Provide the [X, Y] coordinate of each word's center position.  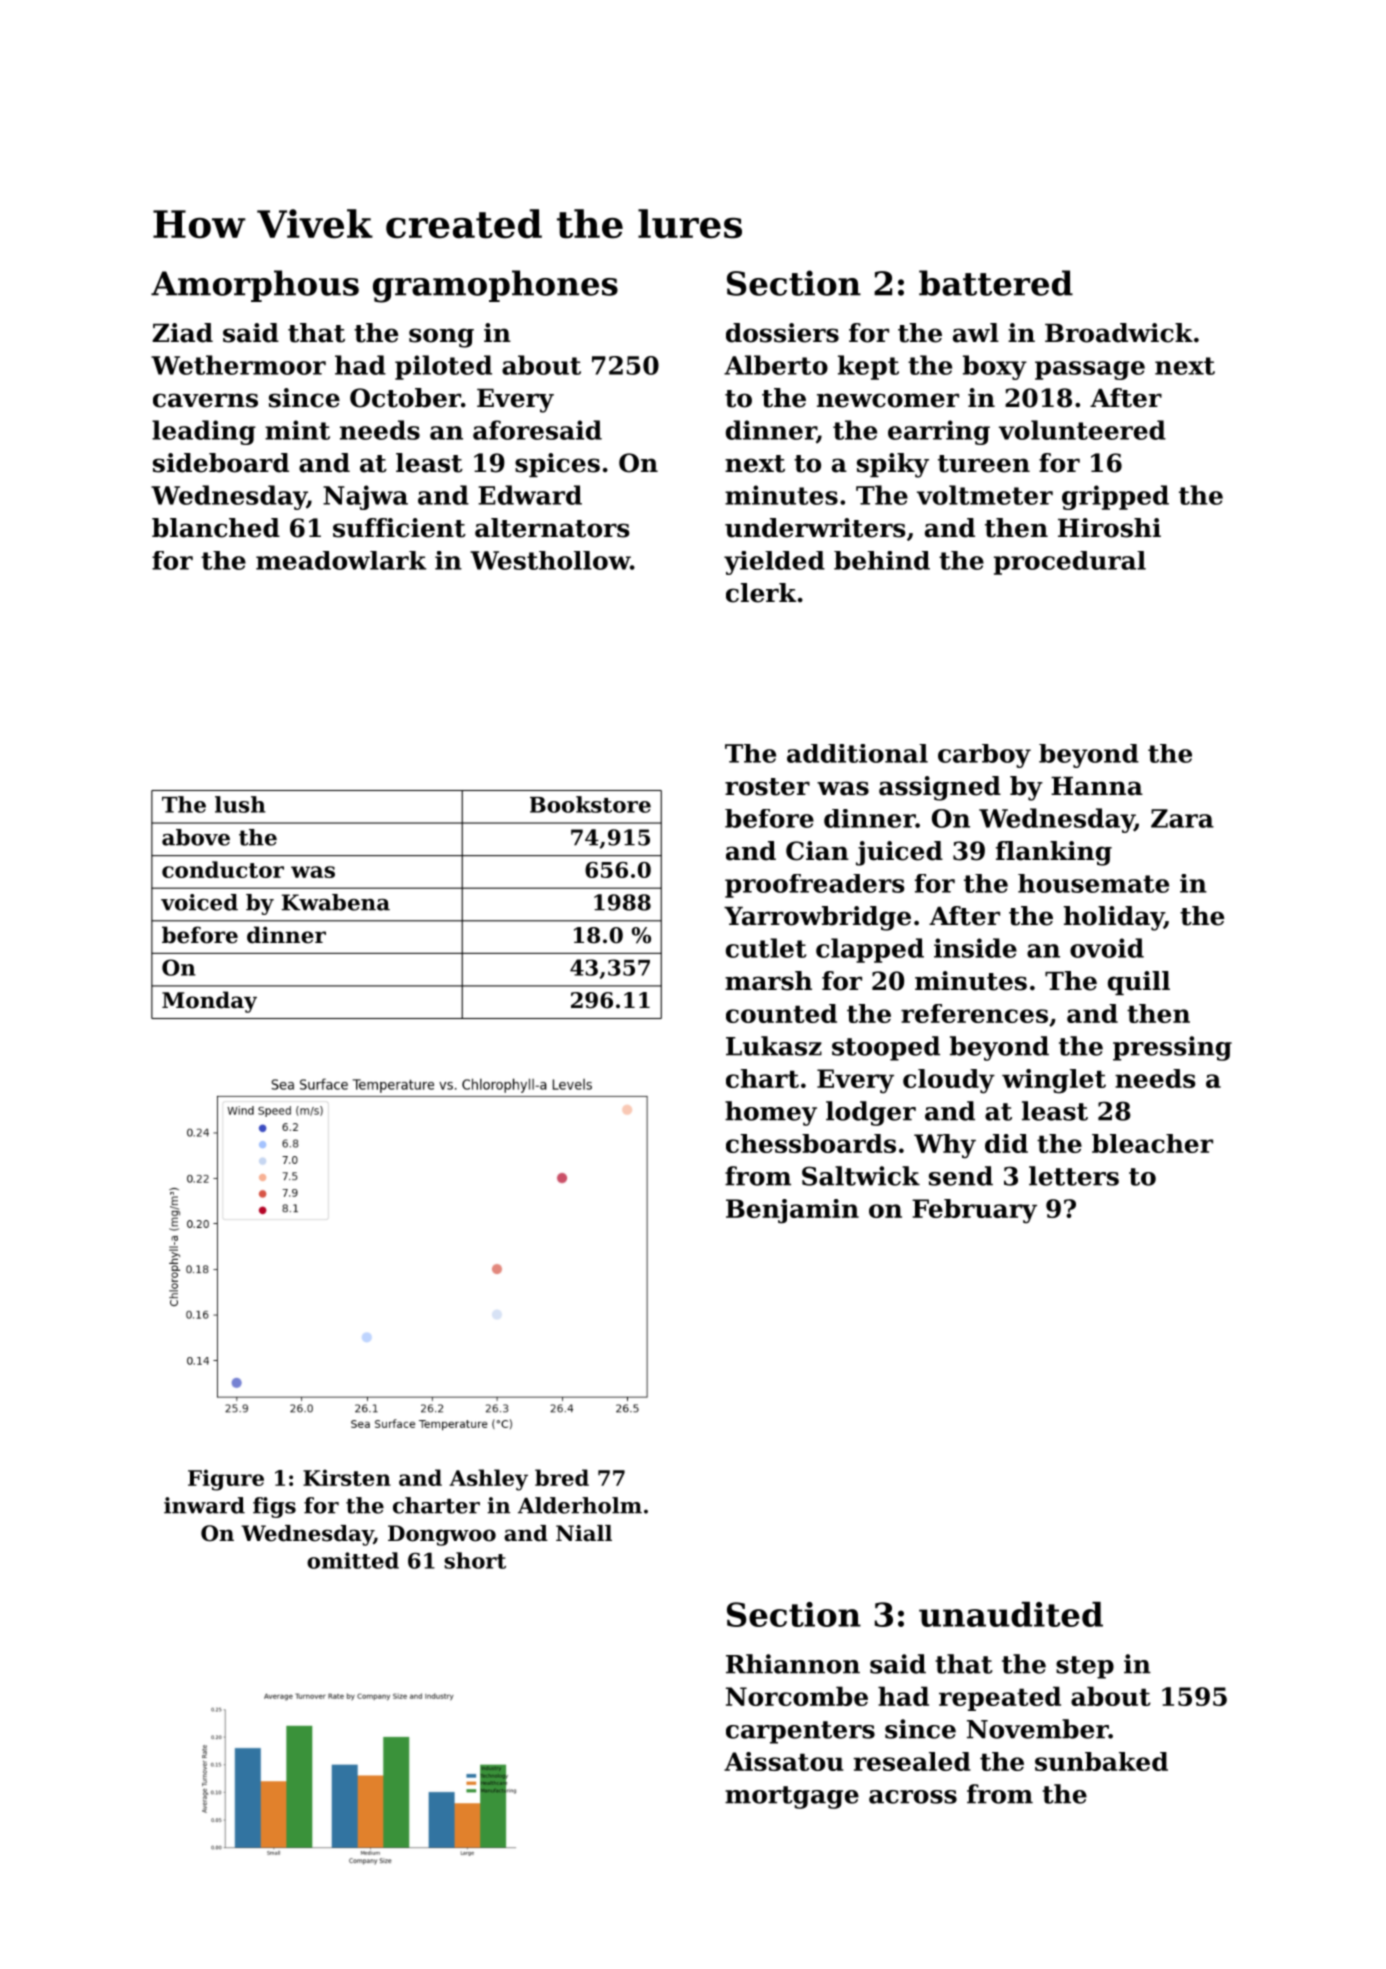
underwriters [815, 528]
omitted [353, 1560]
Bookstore [590, 804]
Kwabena [336, 902]
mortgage [792, 1797]
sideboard [221, 463]
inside [975, 948]
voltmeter [985, 495]
